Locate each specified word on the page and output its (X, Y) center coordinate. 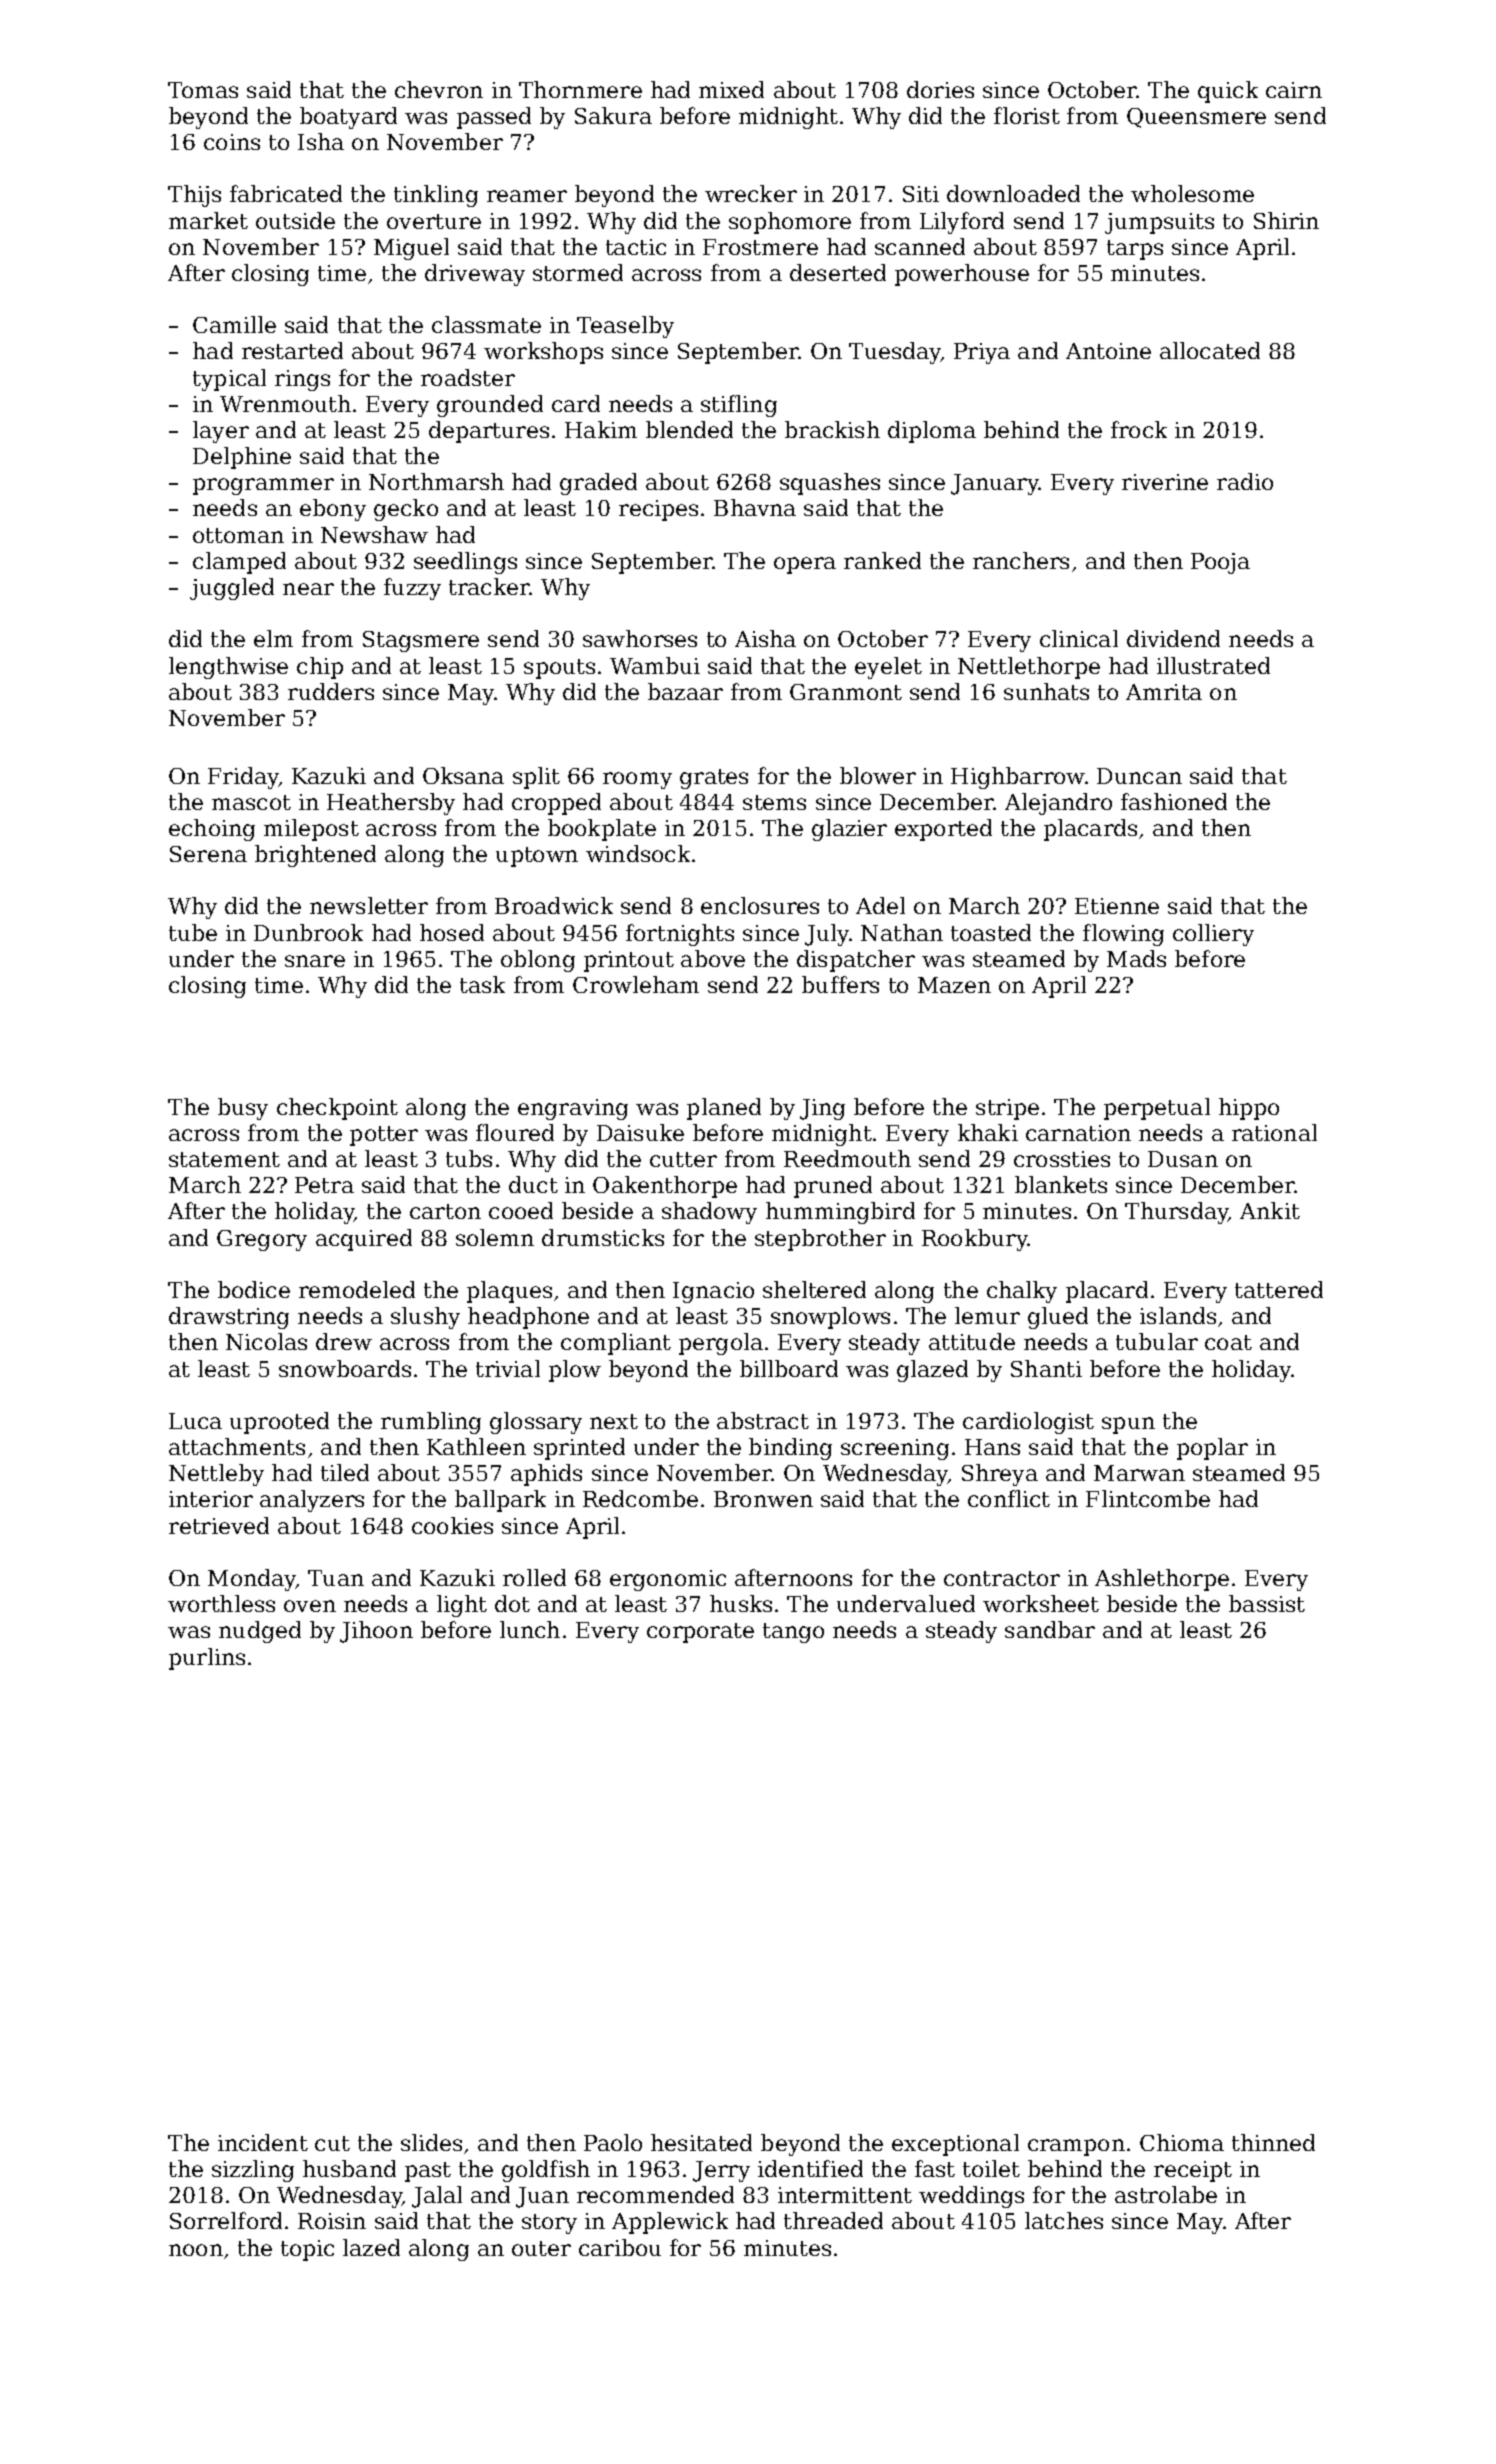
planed (724, 1109)
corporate (700, 1633)
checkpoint (337, 1109)
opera (805, 565)
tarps (1135, 250)
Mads (1136, 958)
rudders (331, 691)
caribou (620, 2247)
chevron (439, 89)
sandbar (1050, 1629)
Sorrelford (226, 2220)
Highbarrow (1018, 778)
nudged (260, 1632)
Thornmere (580, 89)
